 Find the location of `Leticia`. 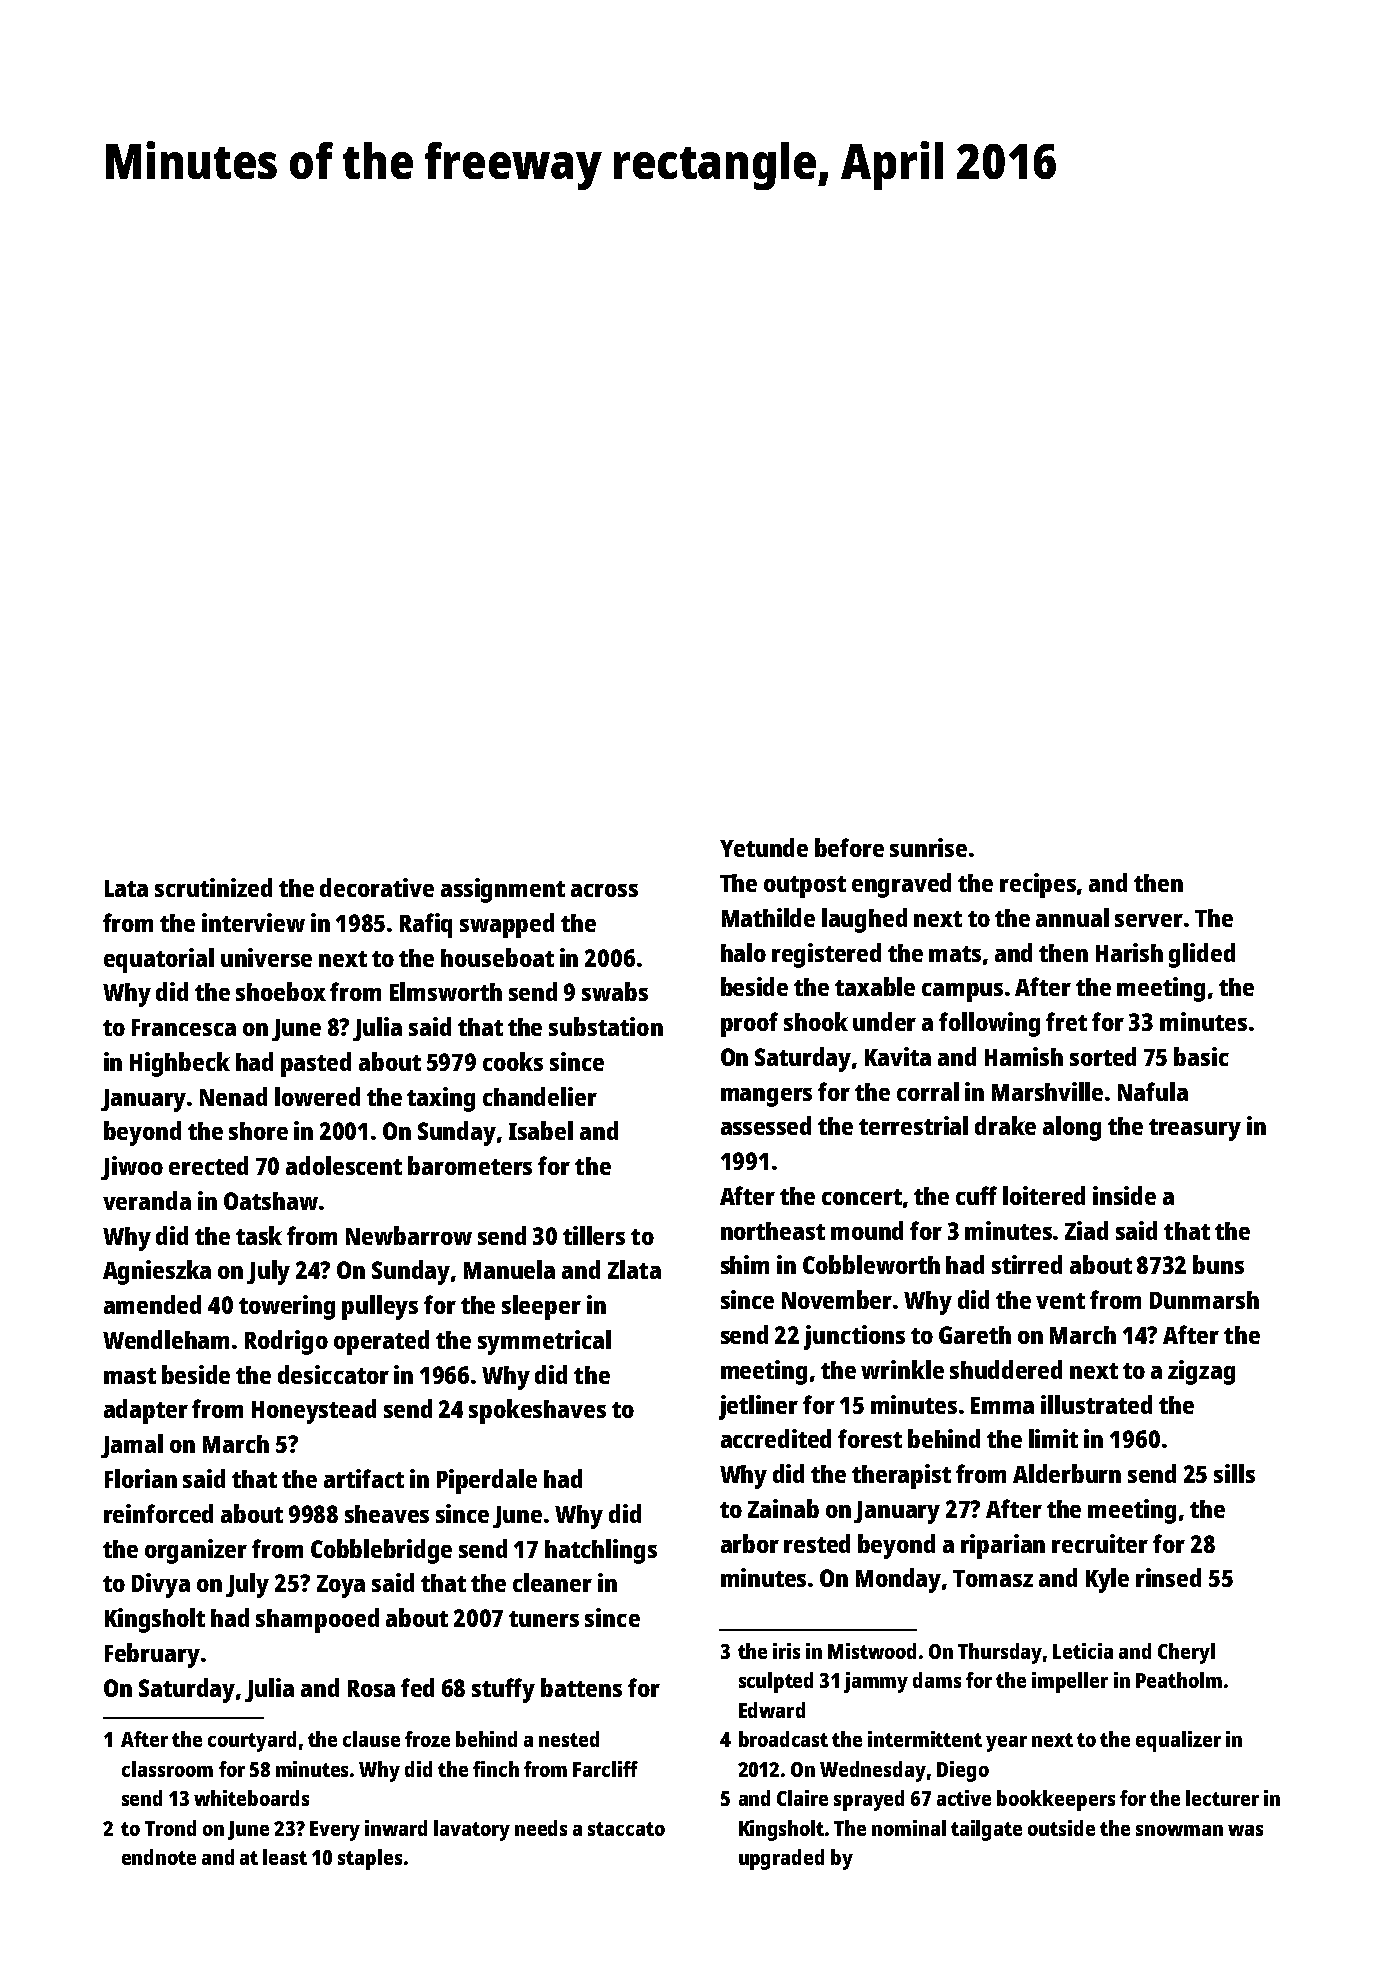

Leticia is located at coordinates (1083, 1651).
